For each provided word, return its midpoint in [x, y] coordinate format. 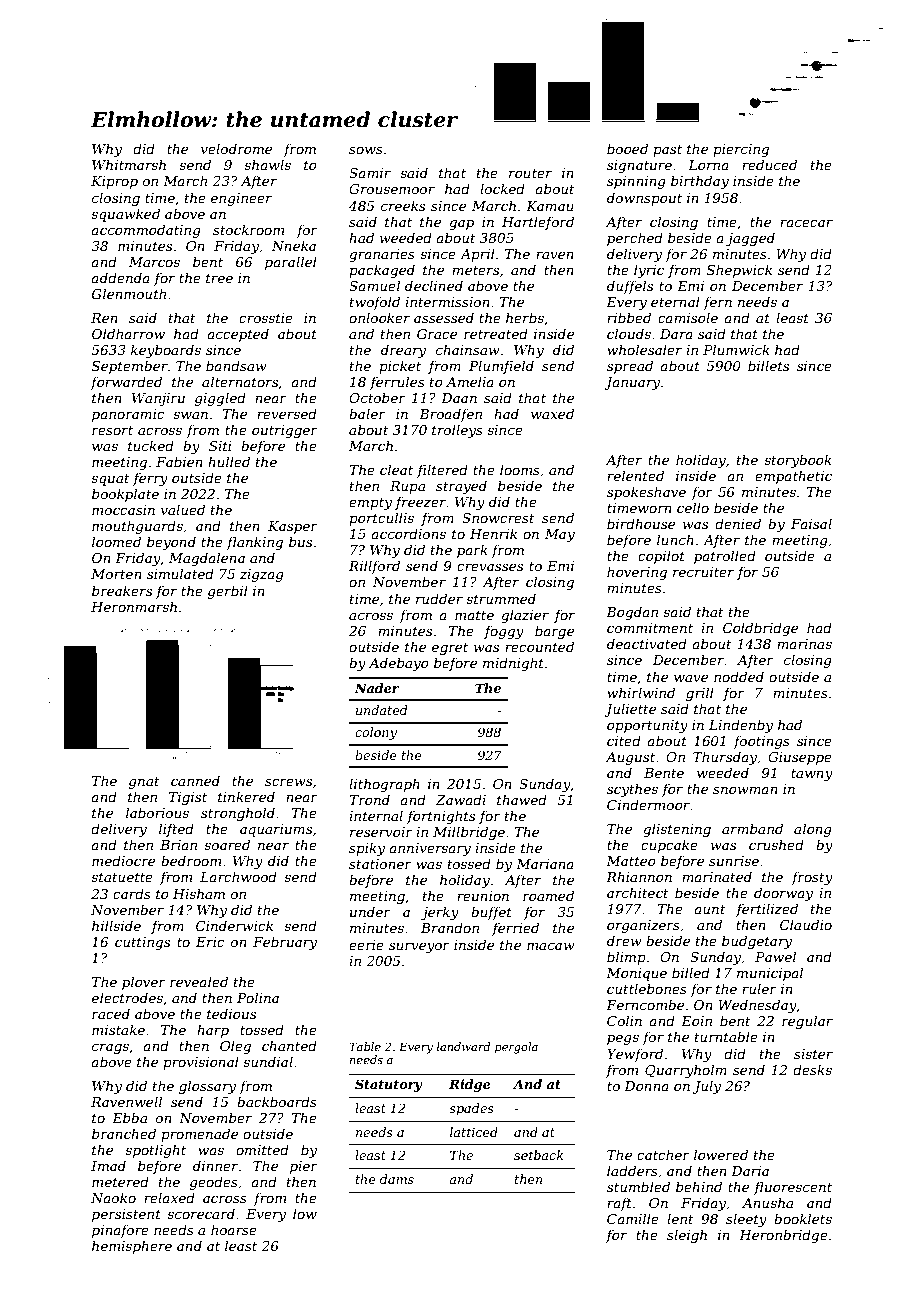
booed [627, 148]
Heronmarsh [134, 606]
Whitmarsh [129, 164]
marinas [804, 644]
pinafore [120, 1231]
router [530, 173]
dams [397, 1179]
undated [381, 710]
